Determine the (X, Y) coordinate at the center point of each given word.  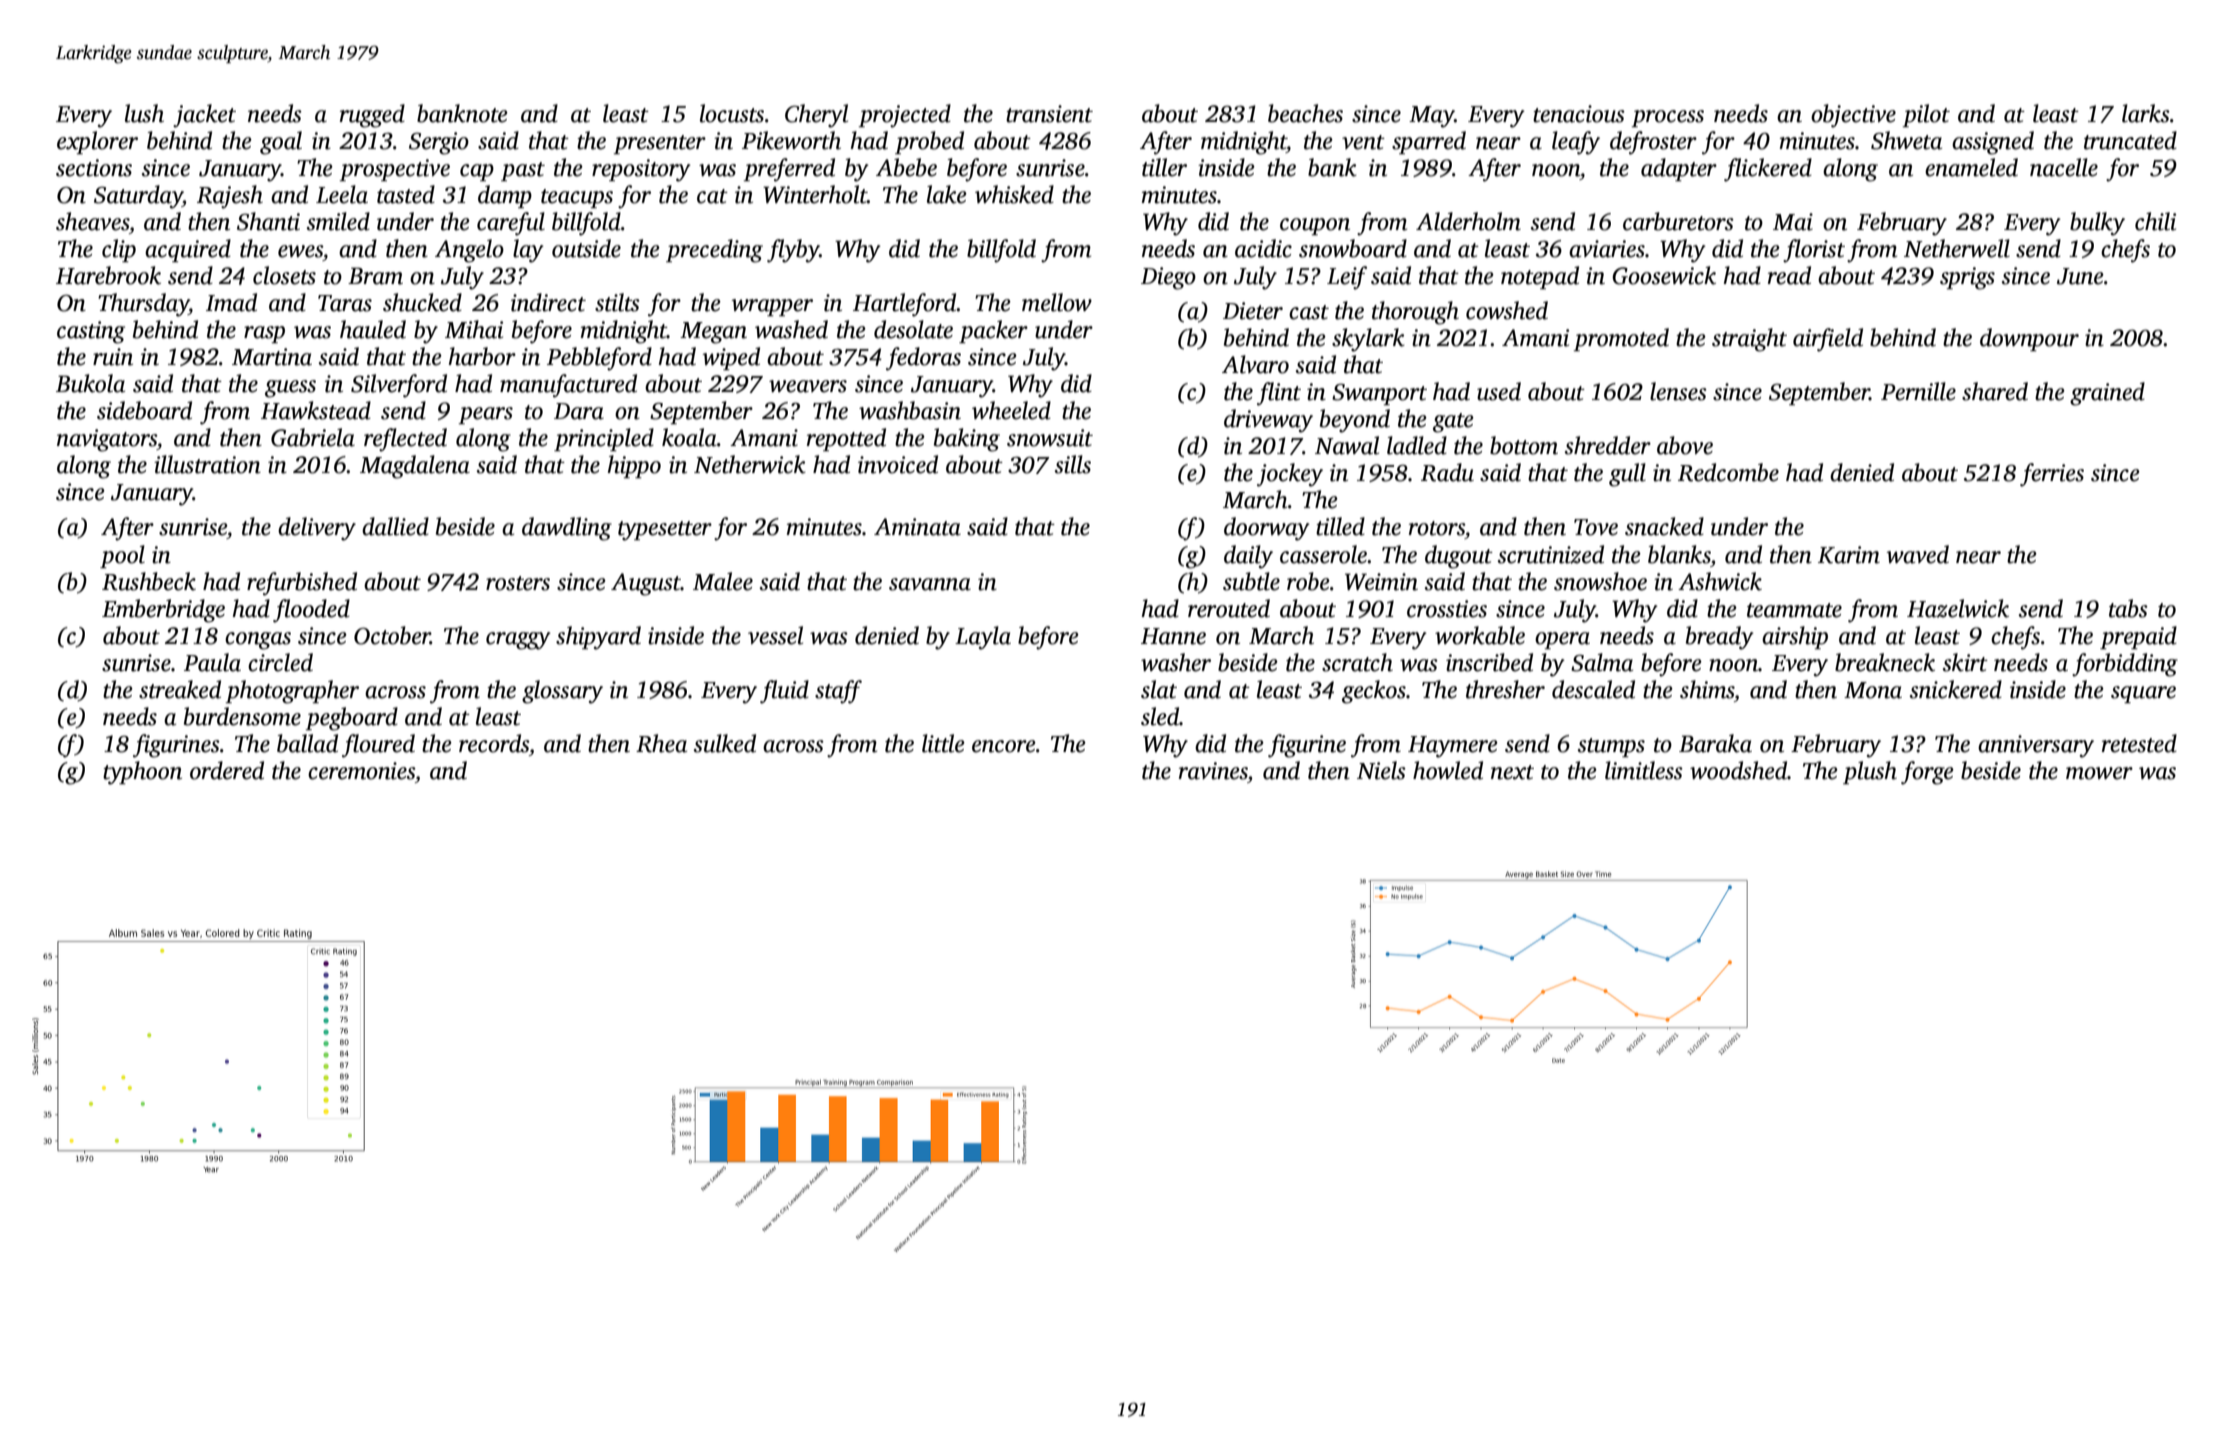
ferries (2052, 475)
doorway (1267, 529)
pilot (1926, 115)
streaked (180, 689)
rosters (518, 583)
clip (119, 250)
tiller (1164, 167)
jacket (204, 116)
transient (1049, 114)
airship (1795, 637)
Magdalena (415, 467)
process (1667, 118)
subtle (1251, 581)
